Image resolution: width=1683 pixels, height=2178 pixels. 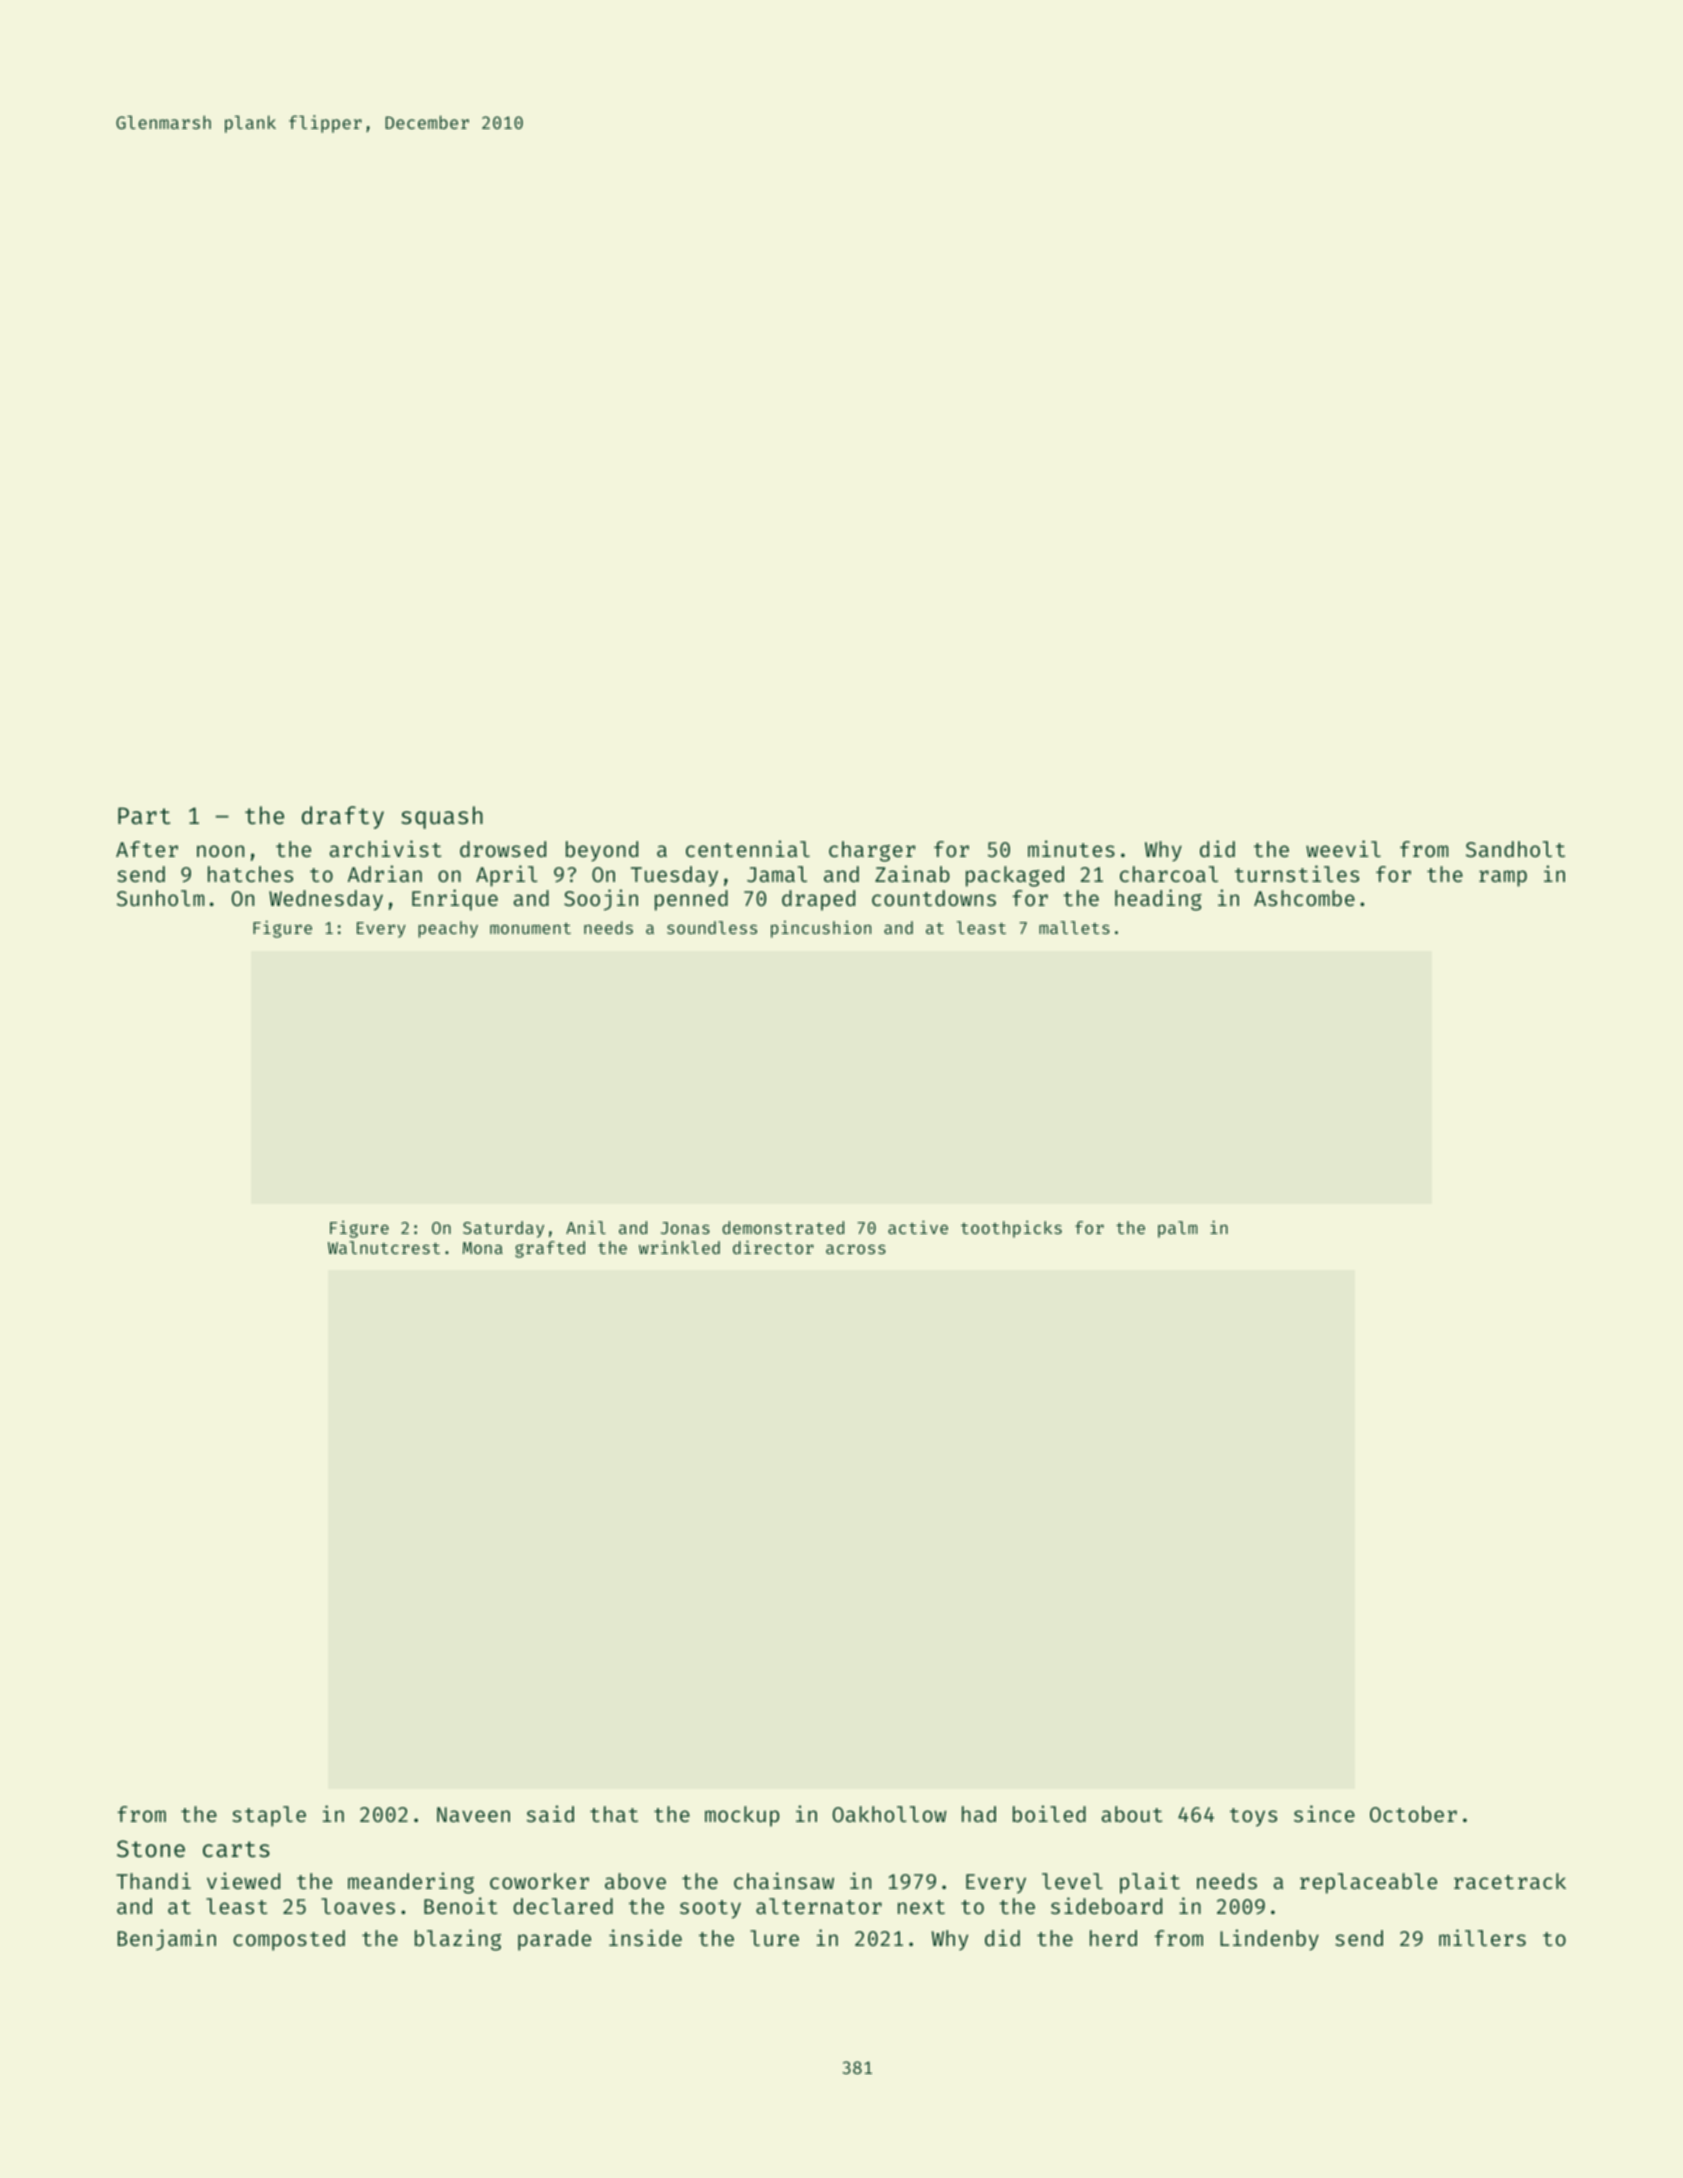 I want to click on since, so click(x=1324, y=1813).
